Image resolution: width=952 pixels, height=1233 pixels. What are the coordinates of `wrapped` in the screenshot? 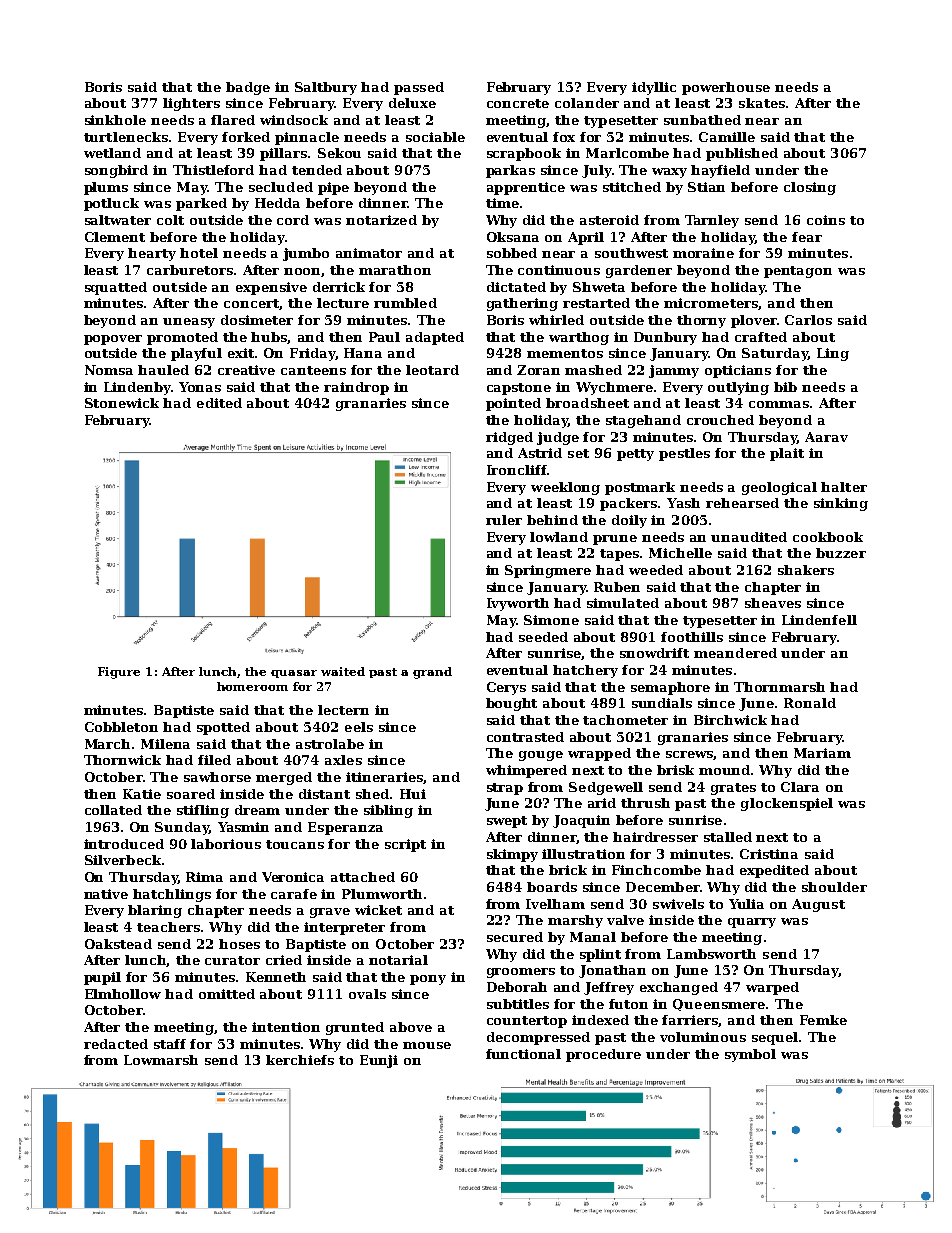 It's located at (599, 754).
